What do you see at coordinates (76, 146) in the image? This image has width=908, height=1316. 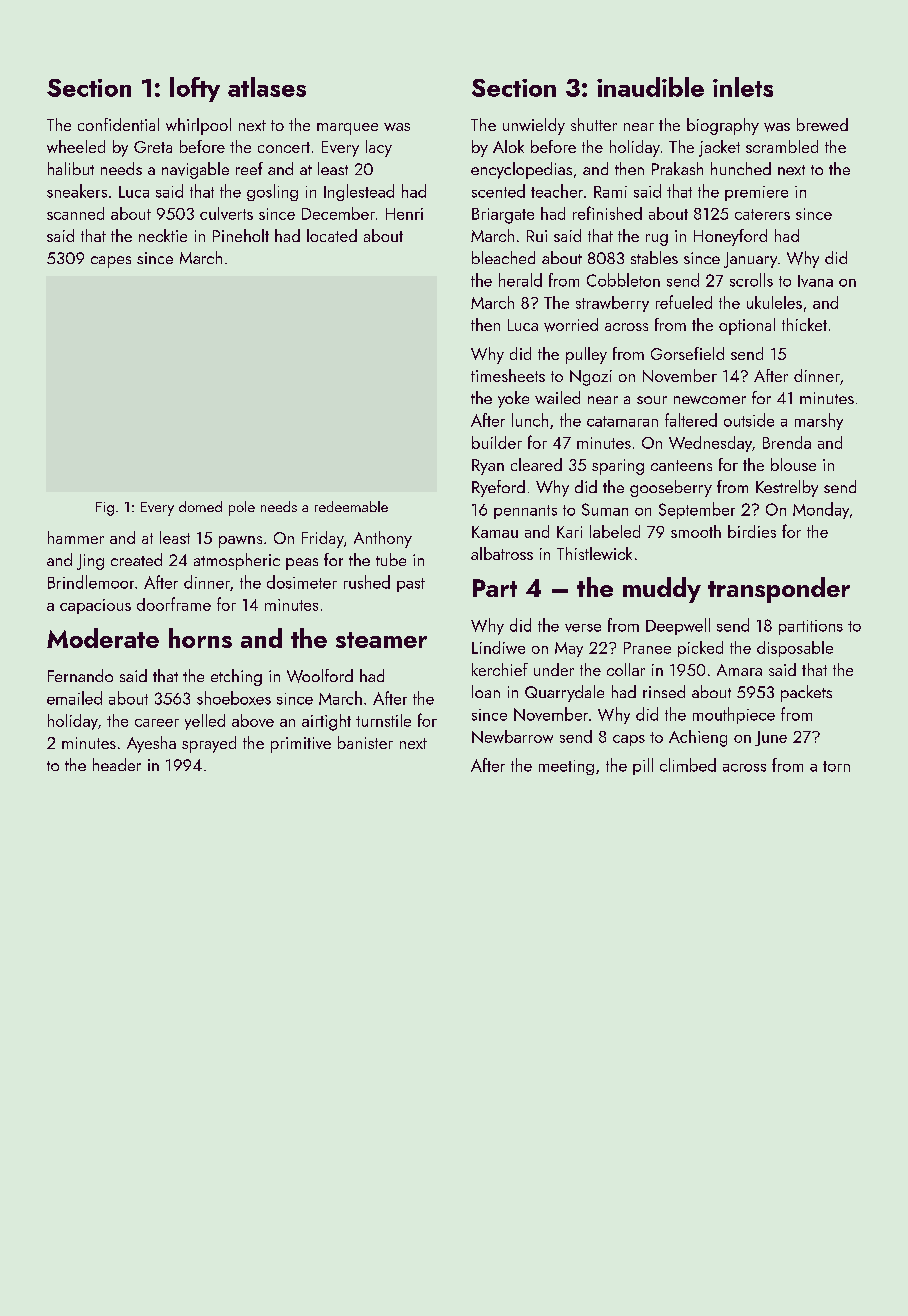 I see `wheeled` at bounding box center [76, 146].
